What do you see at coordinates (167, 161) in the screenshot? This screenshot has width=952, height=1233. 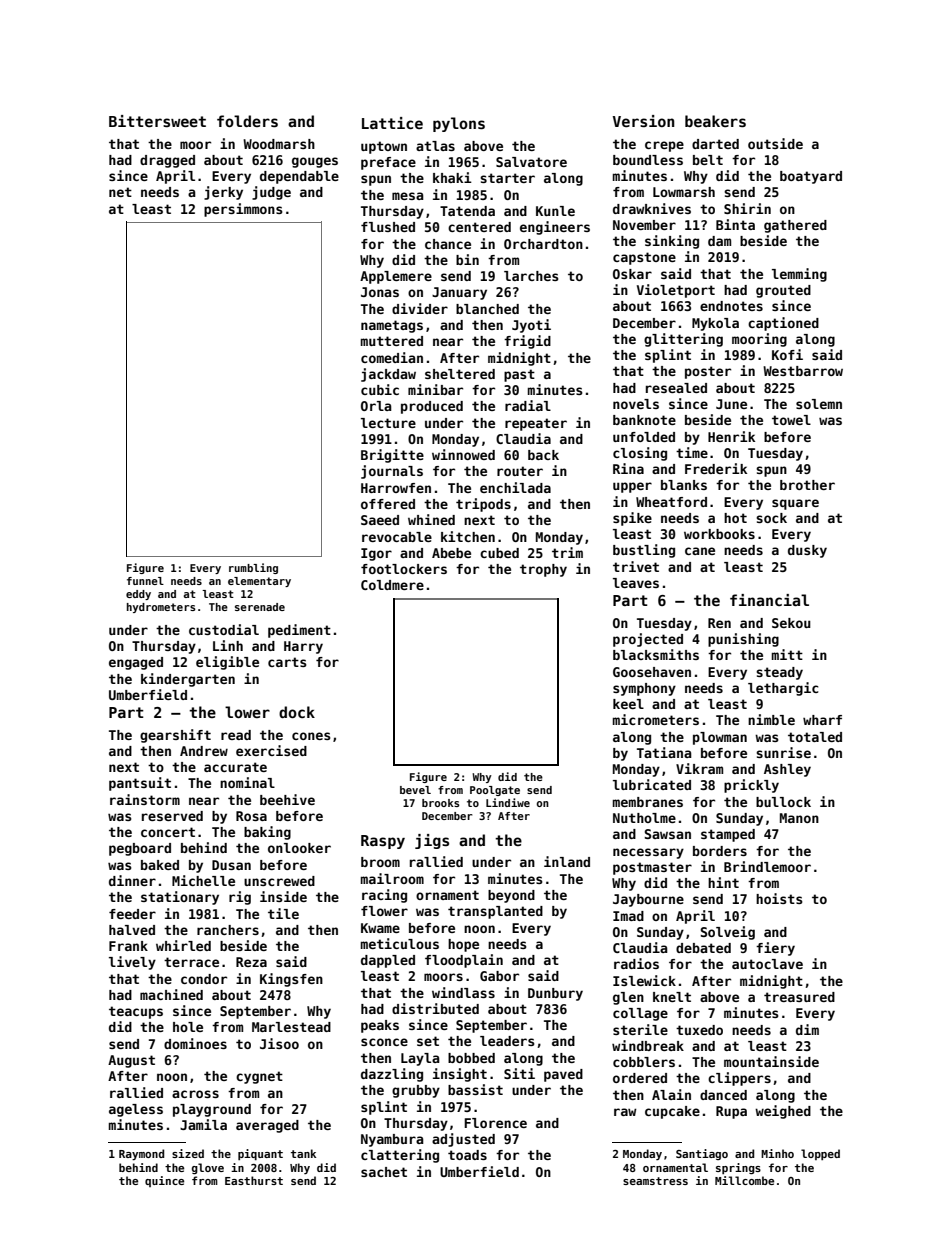 I see `dragged` at bounding box center [167, 161].
